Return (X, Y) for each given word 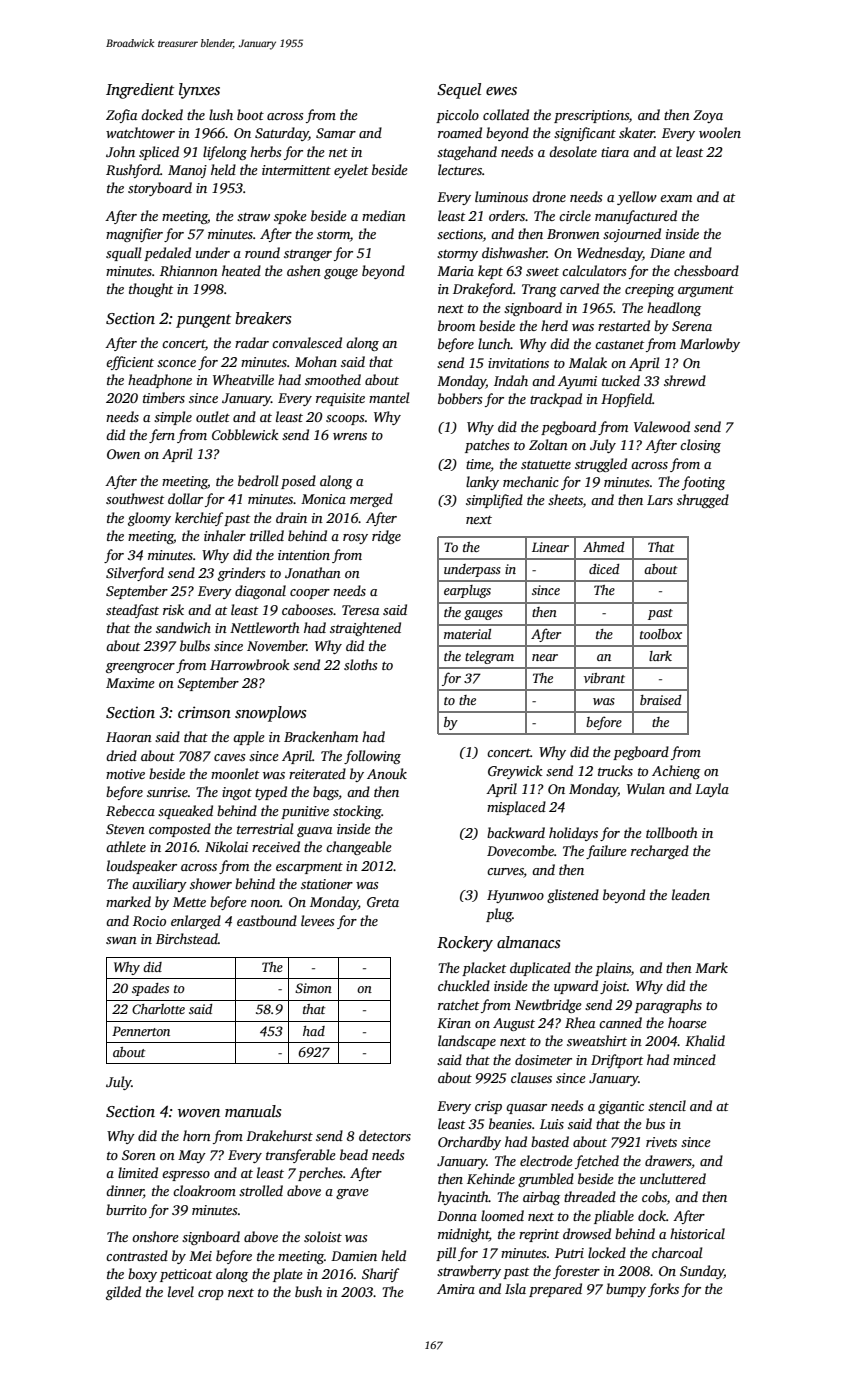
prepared (555, 1290)
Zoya (708, 116)
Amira (456, 1289)
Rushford (133, 171)
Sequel (459, 91)
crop (211, 1295)
